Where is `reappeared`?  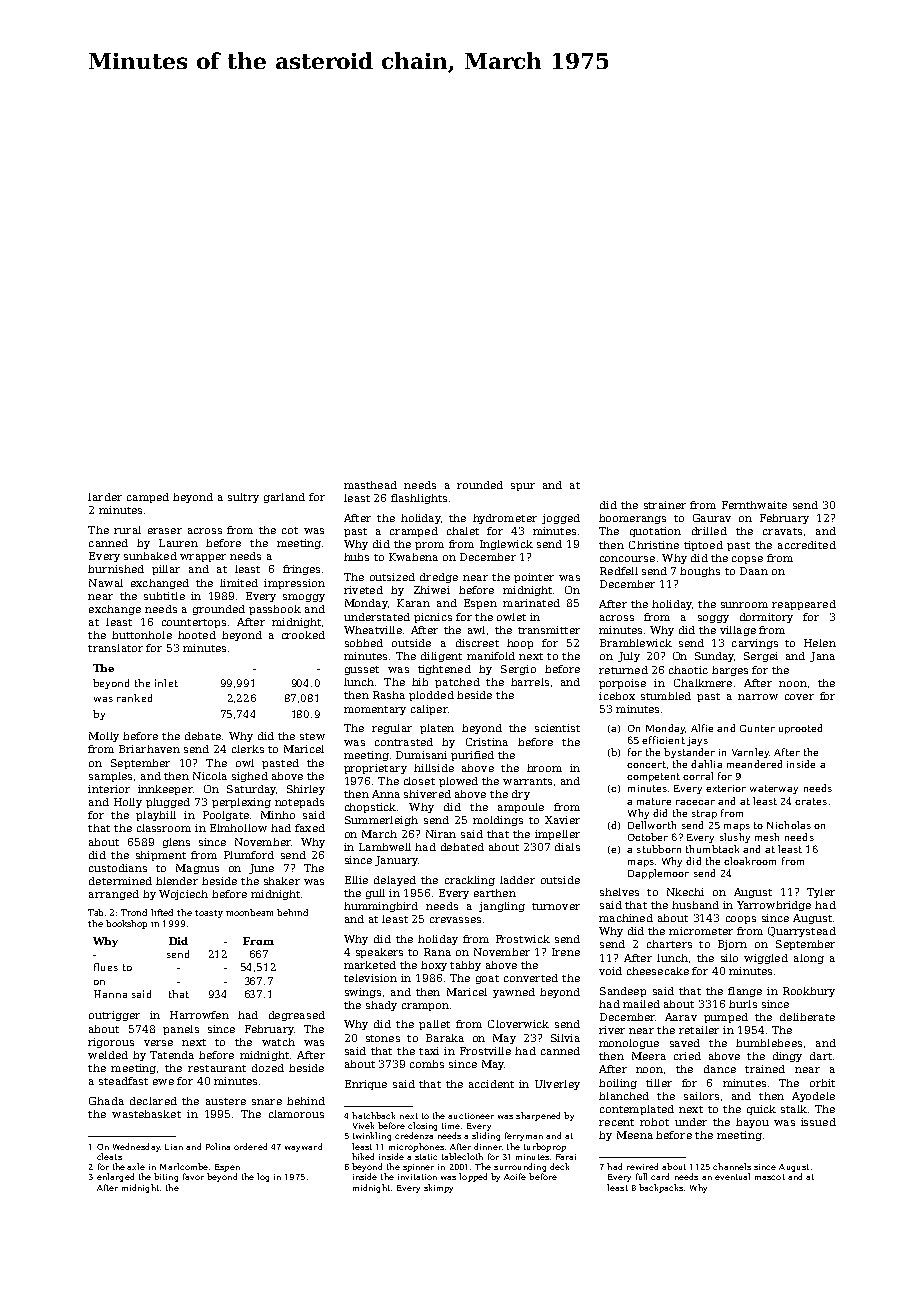
reappeared is located at coordinates (804, 605).
